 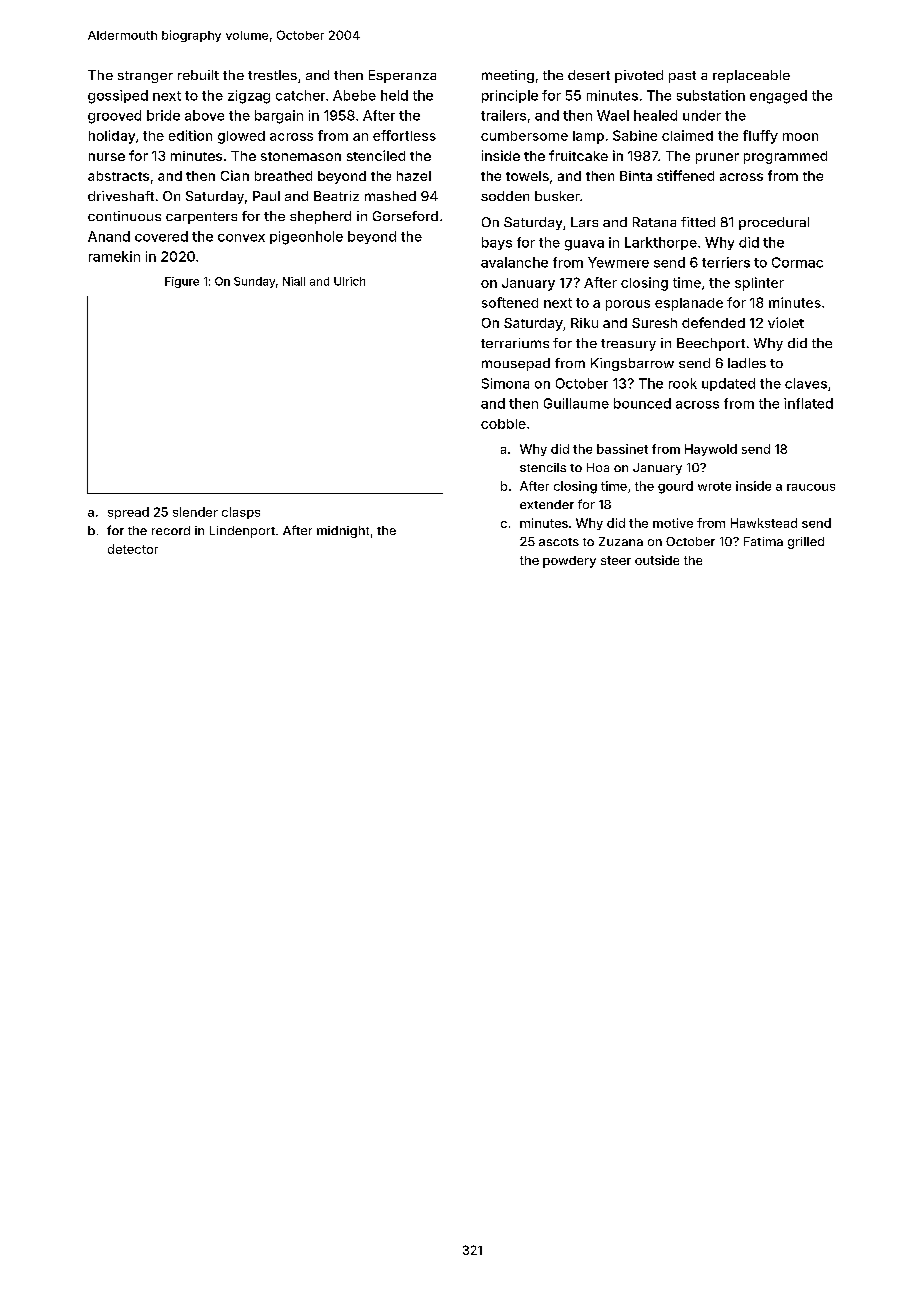 I want to click on ramekin, so click(x=114, y=256).
